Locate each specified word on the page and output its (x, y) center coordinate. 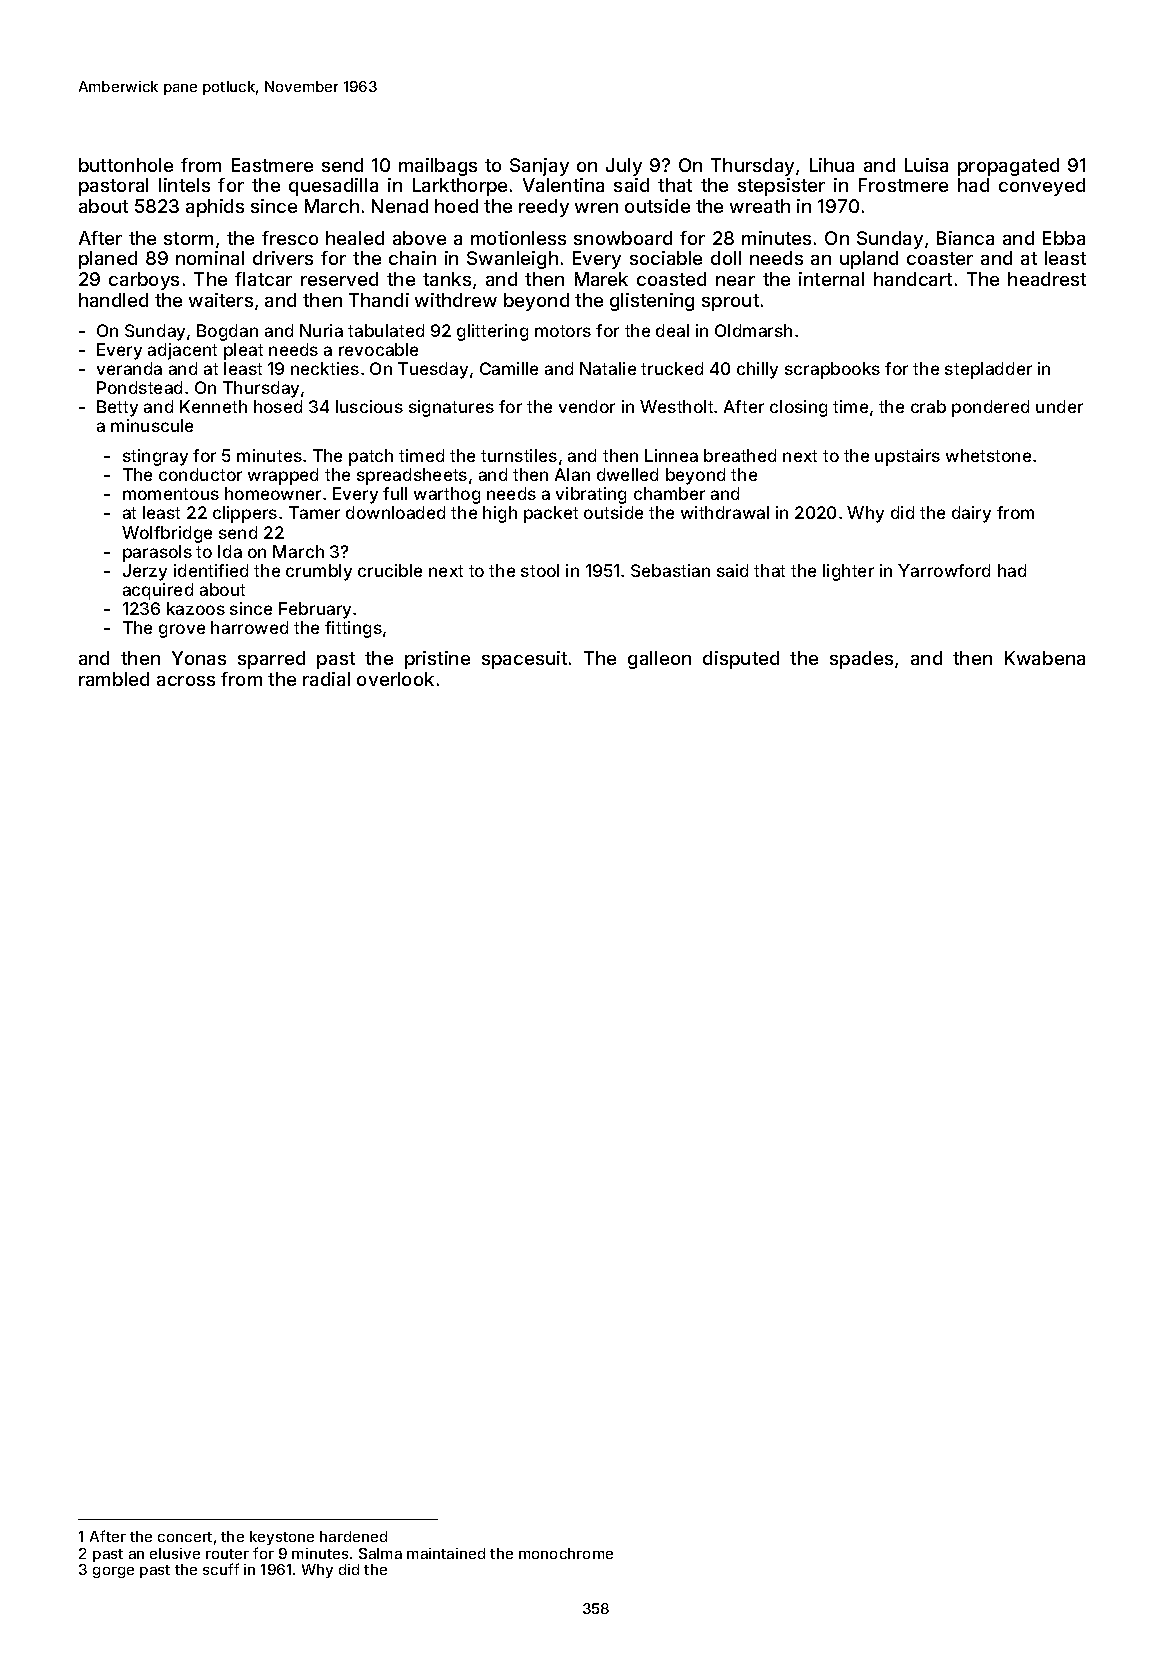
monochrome (566, 1553)
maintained (446, 1553)
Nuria (321, 330)
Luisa (926, 165)
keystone (282, 1538)
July (624, 167)
